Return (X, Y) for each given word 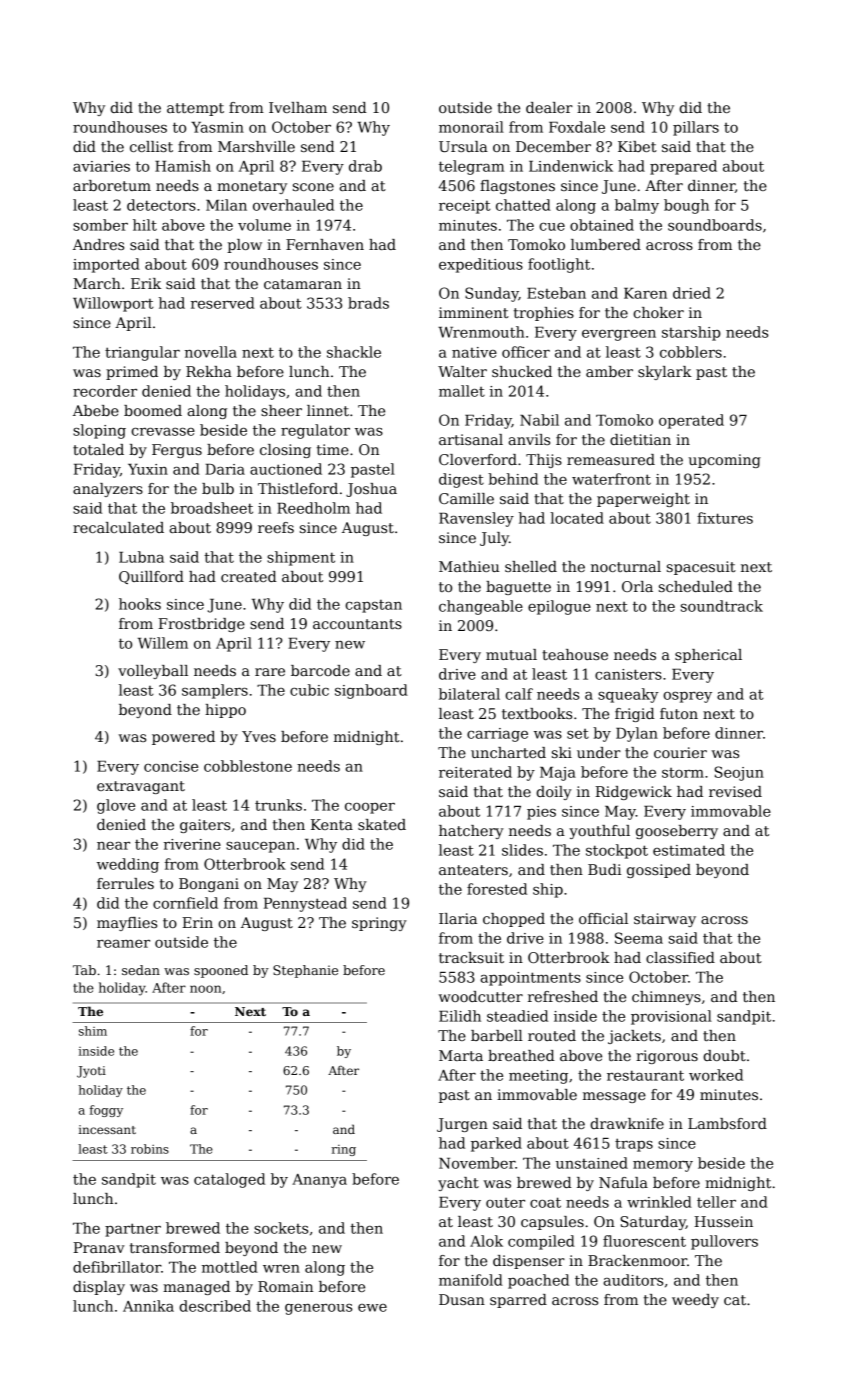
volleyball (153, 672)
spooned (221, 971)
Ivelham (298, 107)
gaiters (205, 826)
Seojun (739, 773)
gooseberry (677, 832)
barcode (320, 670)
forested (497, 889)
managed (196, 1288)
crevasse (163, 432)
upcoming (725, 461)
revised (735, 791)
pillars (696, 128)
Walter (462, 371)
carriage (497, 735)
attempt (195, 109)
